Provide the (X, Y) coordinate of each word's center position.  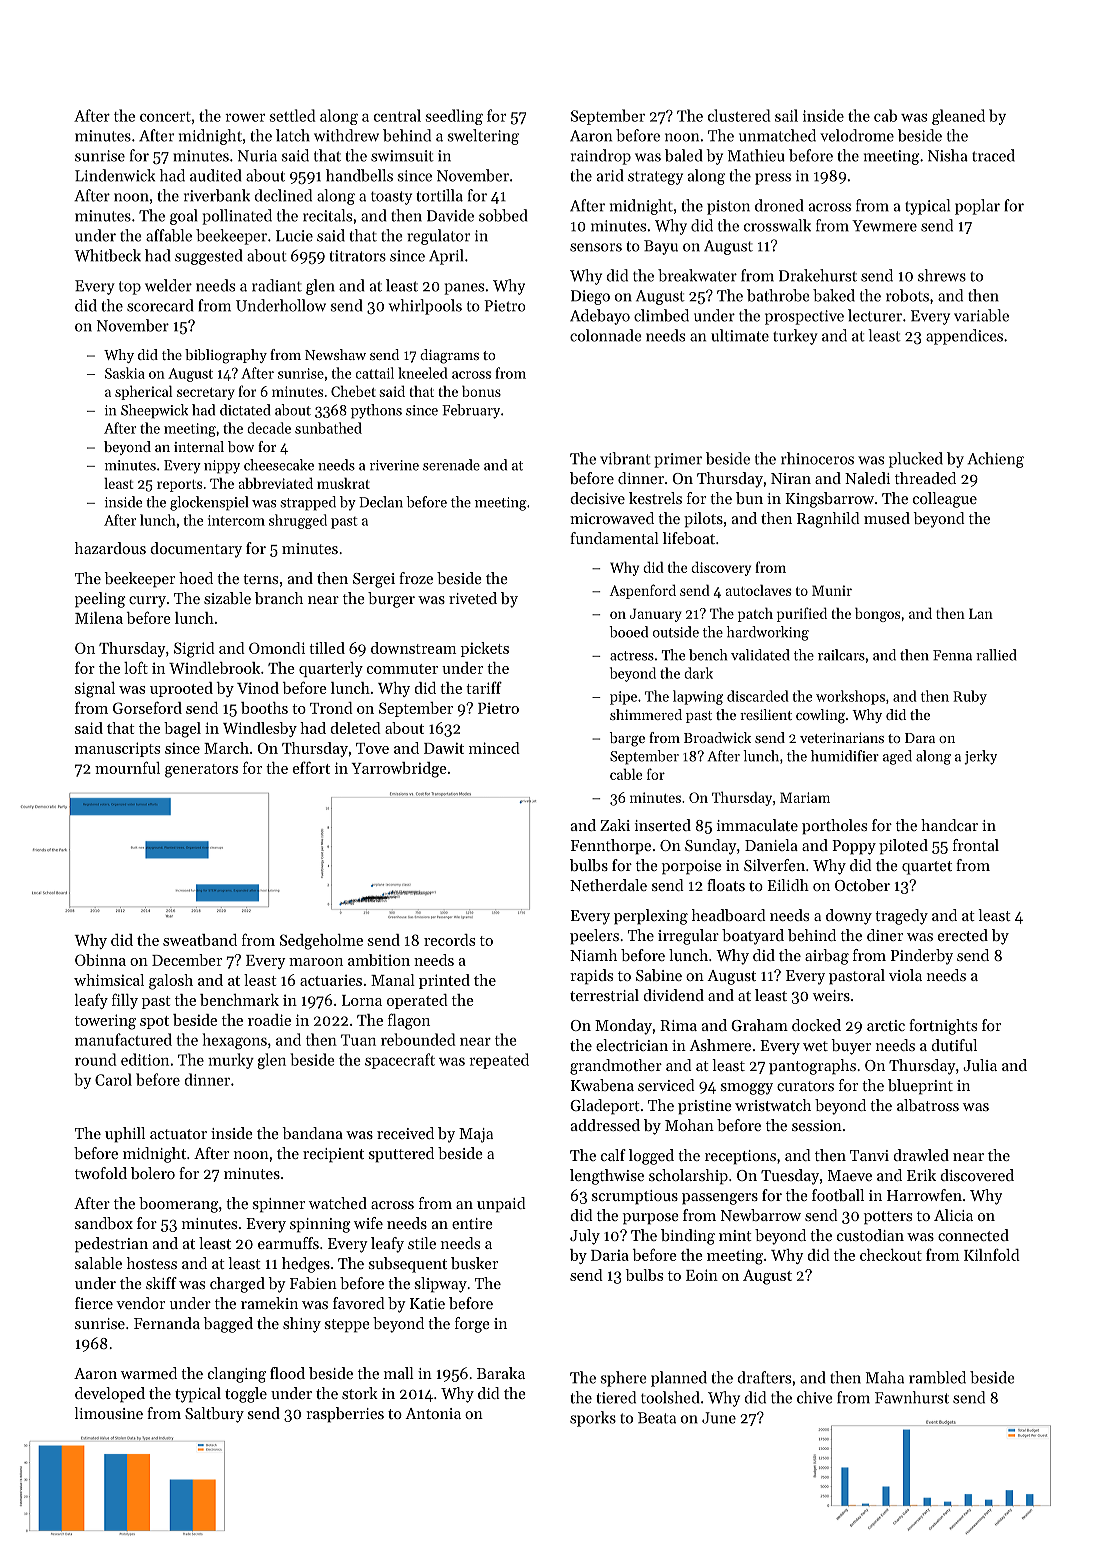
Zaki (615, 825)
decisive (597, 498)
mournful (127, 767)
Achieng (995, 460)
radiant (277, 285)
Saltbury (214, 1415)
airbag (827, 957)
